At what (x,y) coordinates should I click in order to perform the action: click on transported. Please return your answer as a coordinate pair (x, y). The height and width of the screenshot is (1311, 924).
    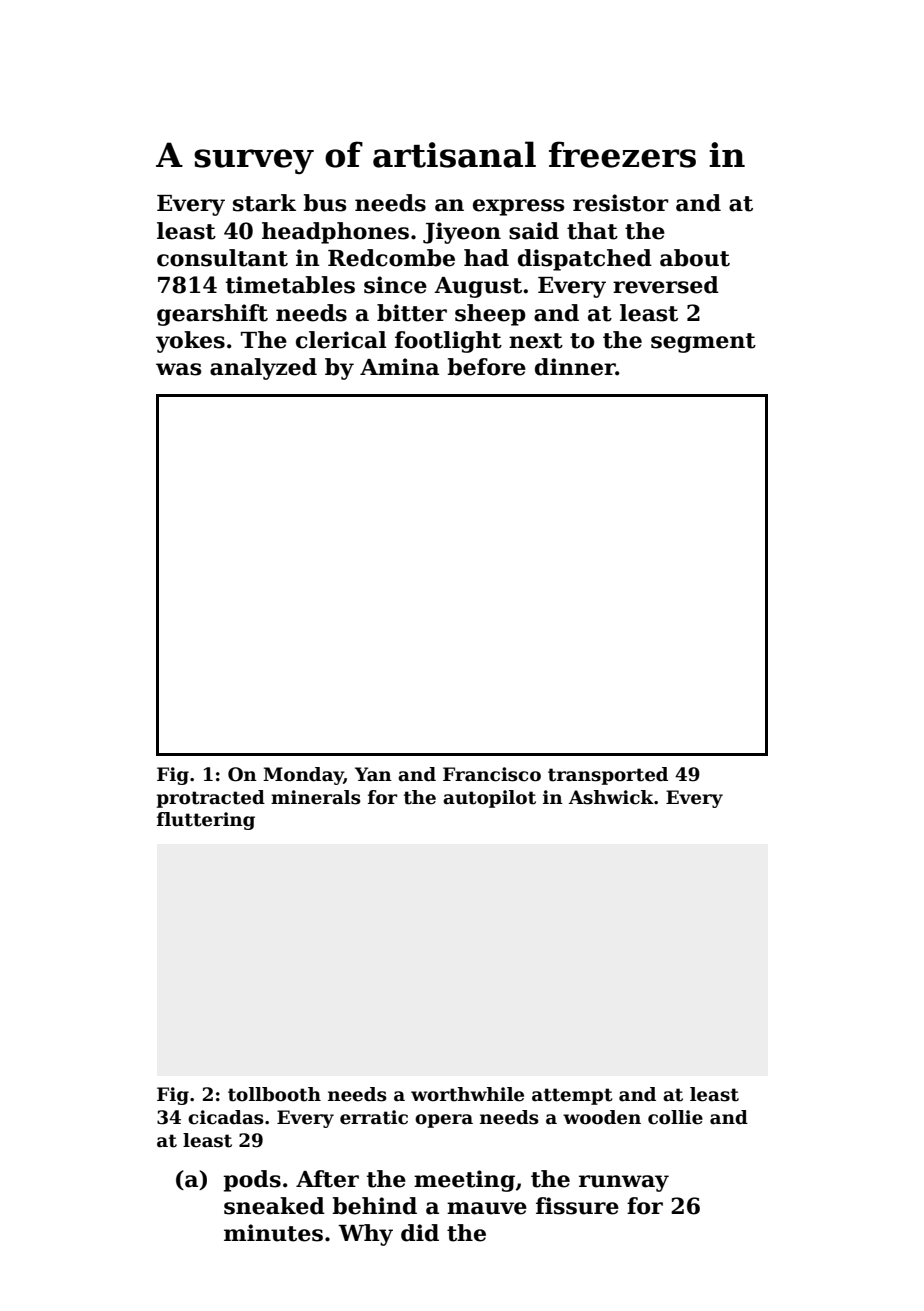
    Looking at the image, I should click on (608, 776).
